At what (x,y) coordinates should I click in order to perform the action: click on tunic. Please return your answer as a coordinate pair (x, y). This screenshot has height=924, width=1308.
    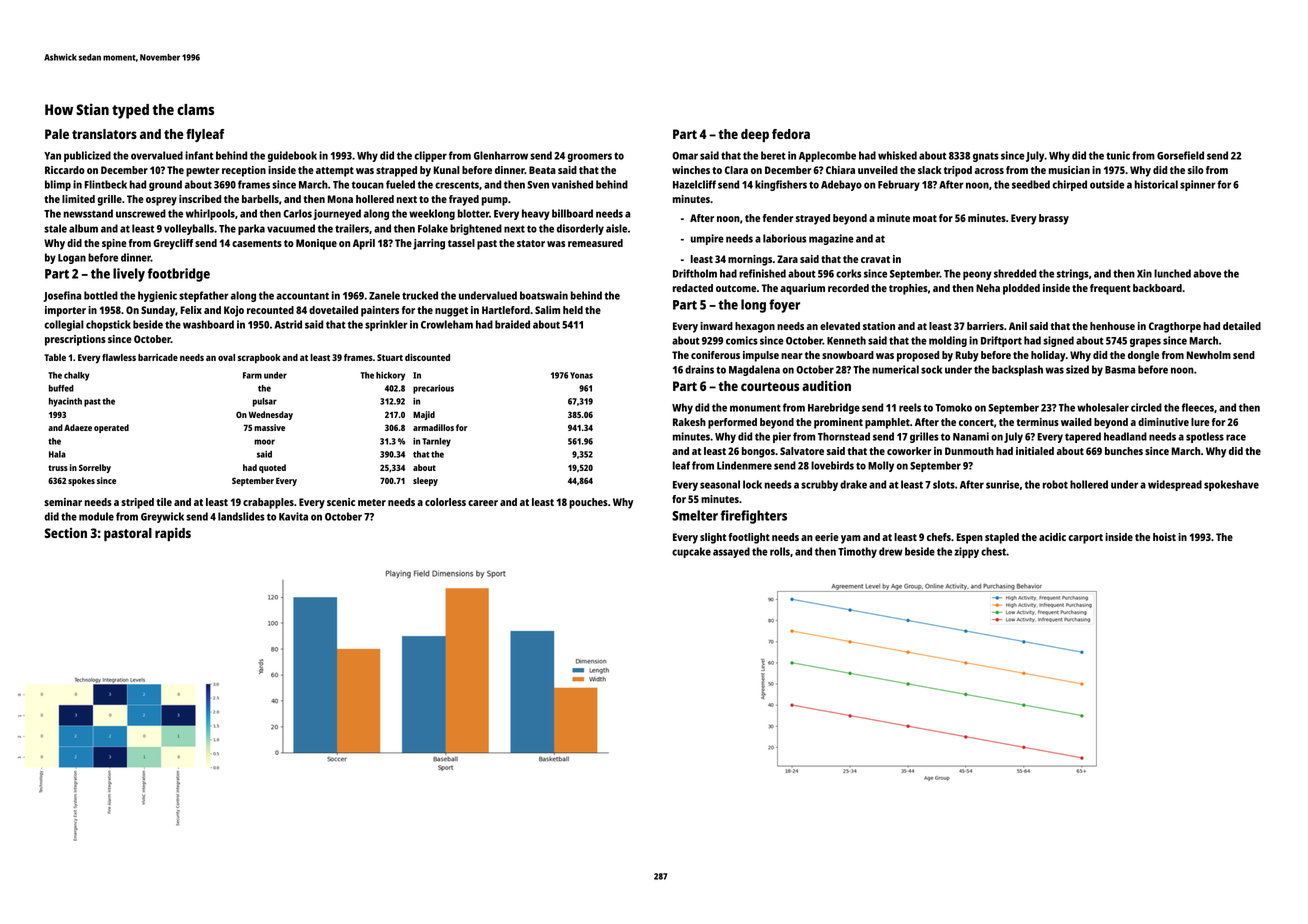
    Looking at the image, I should click on (1118, 155).
